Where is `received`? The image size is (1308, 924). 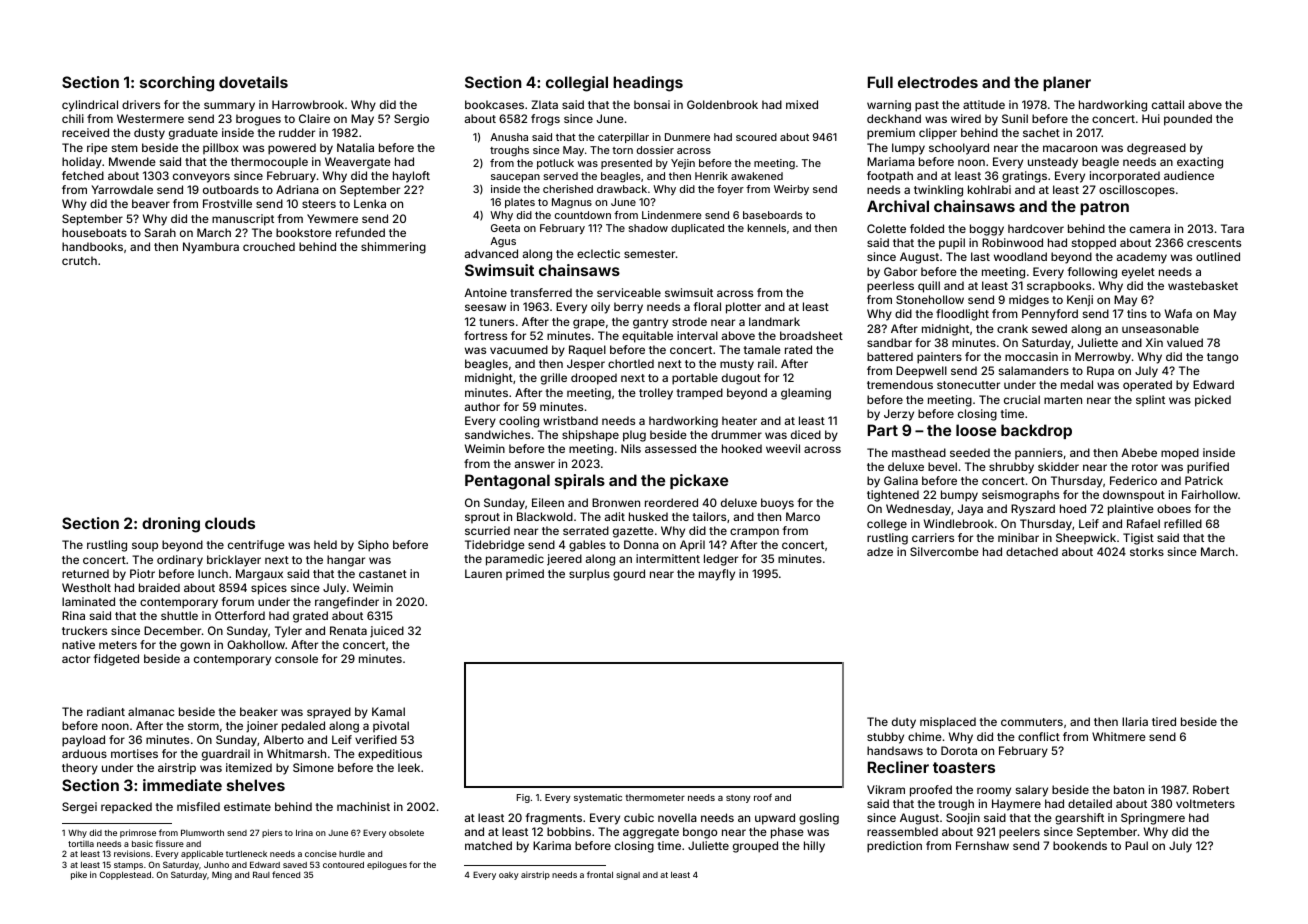 received is located at coordinates (85, 132).
